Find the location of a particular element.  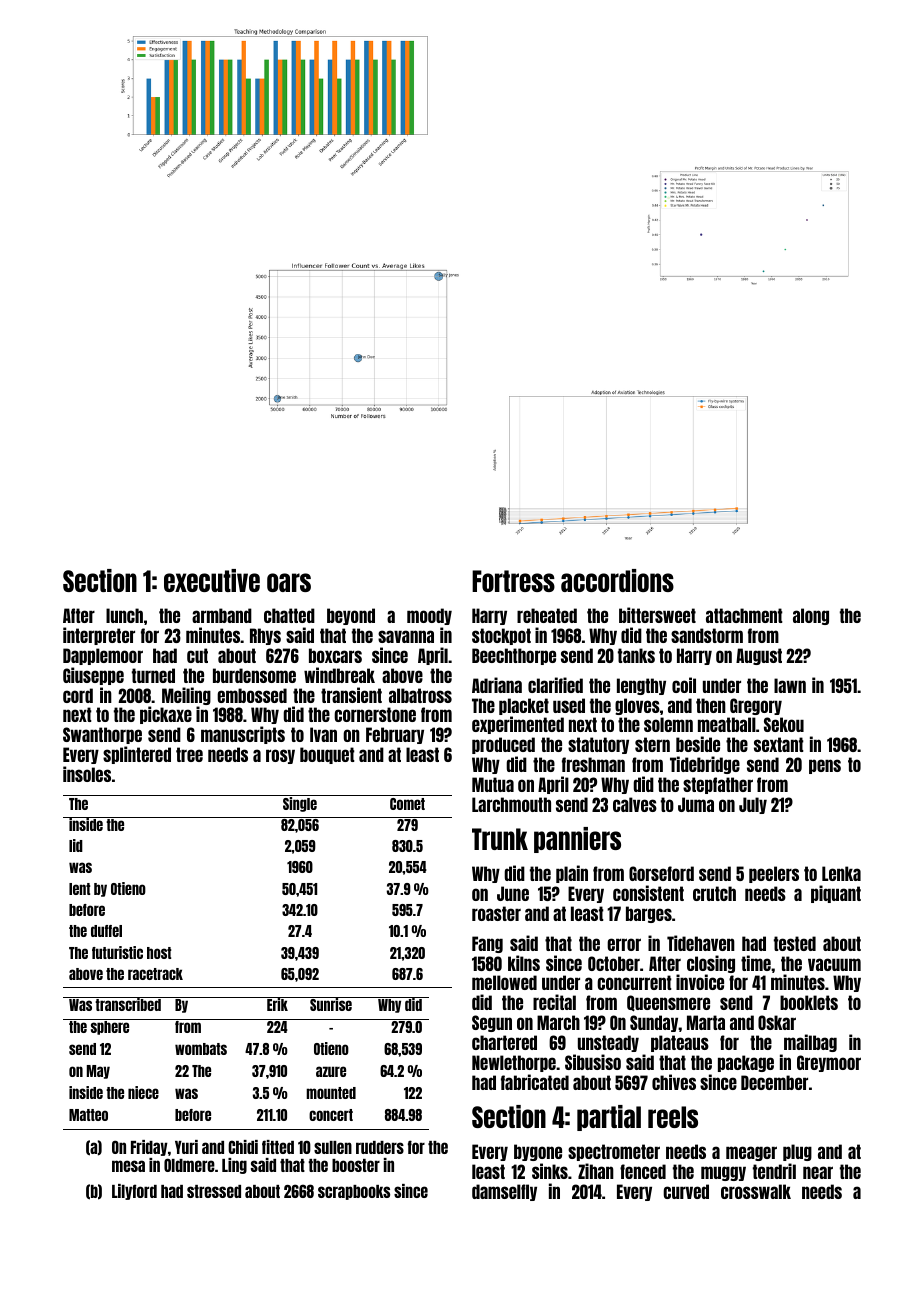

oars is located at coordinates (289, 582).
